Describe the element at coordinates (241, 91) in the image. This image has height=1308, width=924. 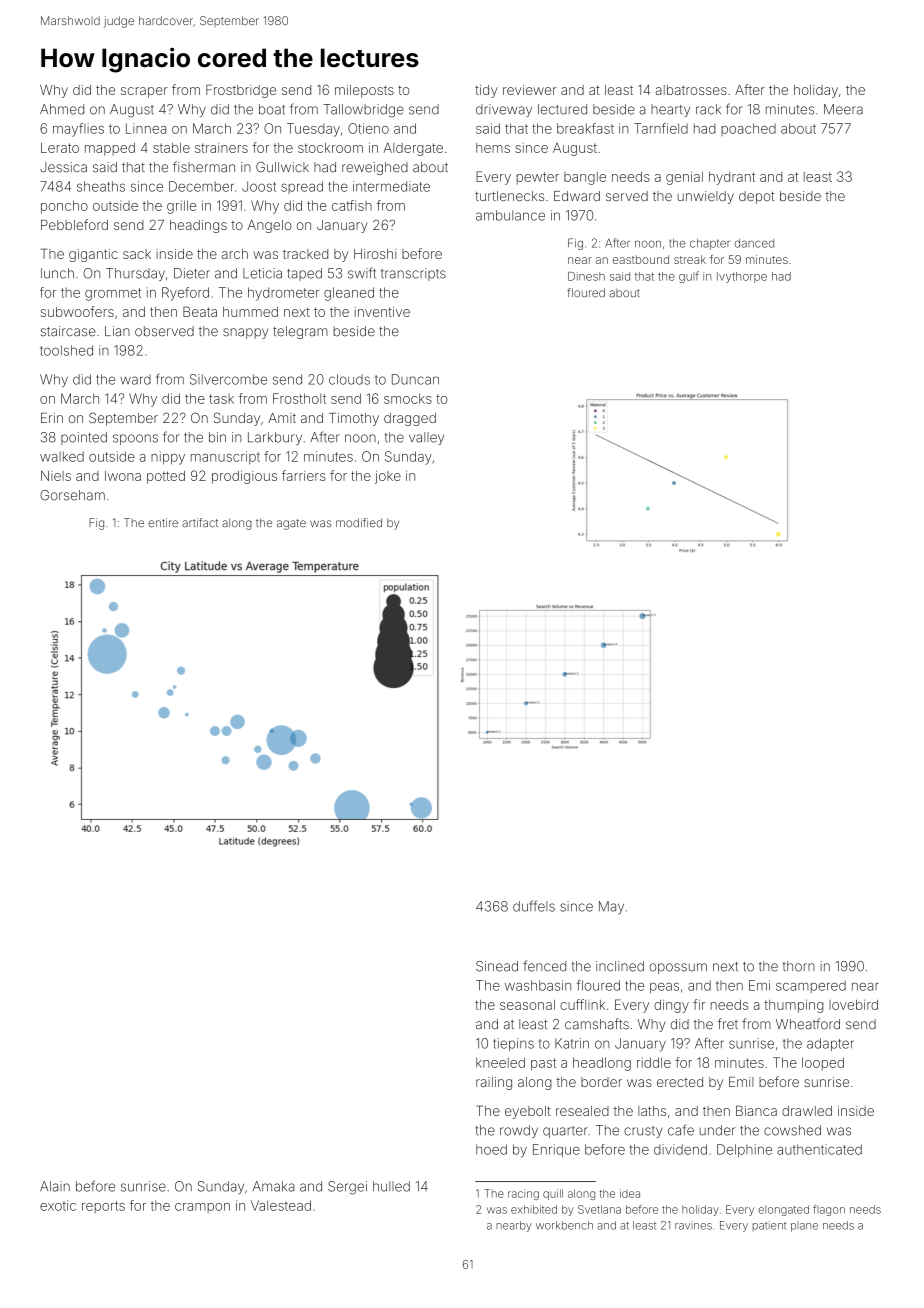
I see `Frostbridge` at that location.
